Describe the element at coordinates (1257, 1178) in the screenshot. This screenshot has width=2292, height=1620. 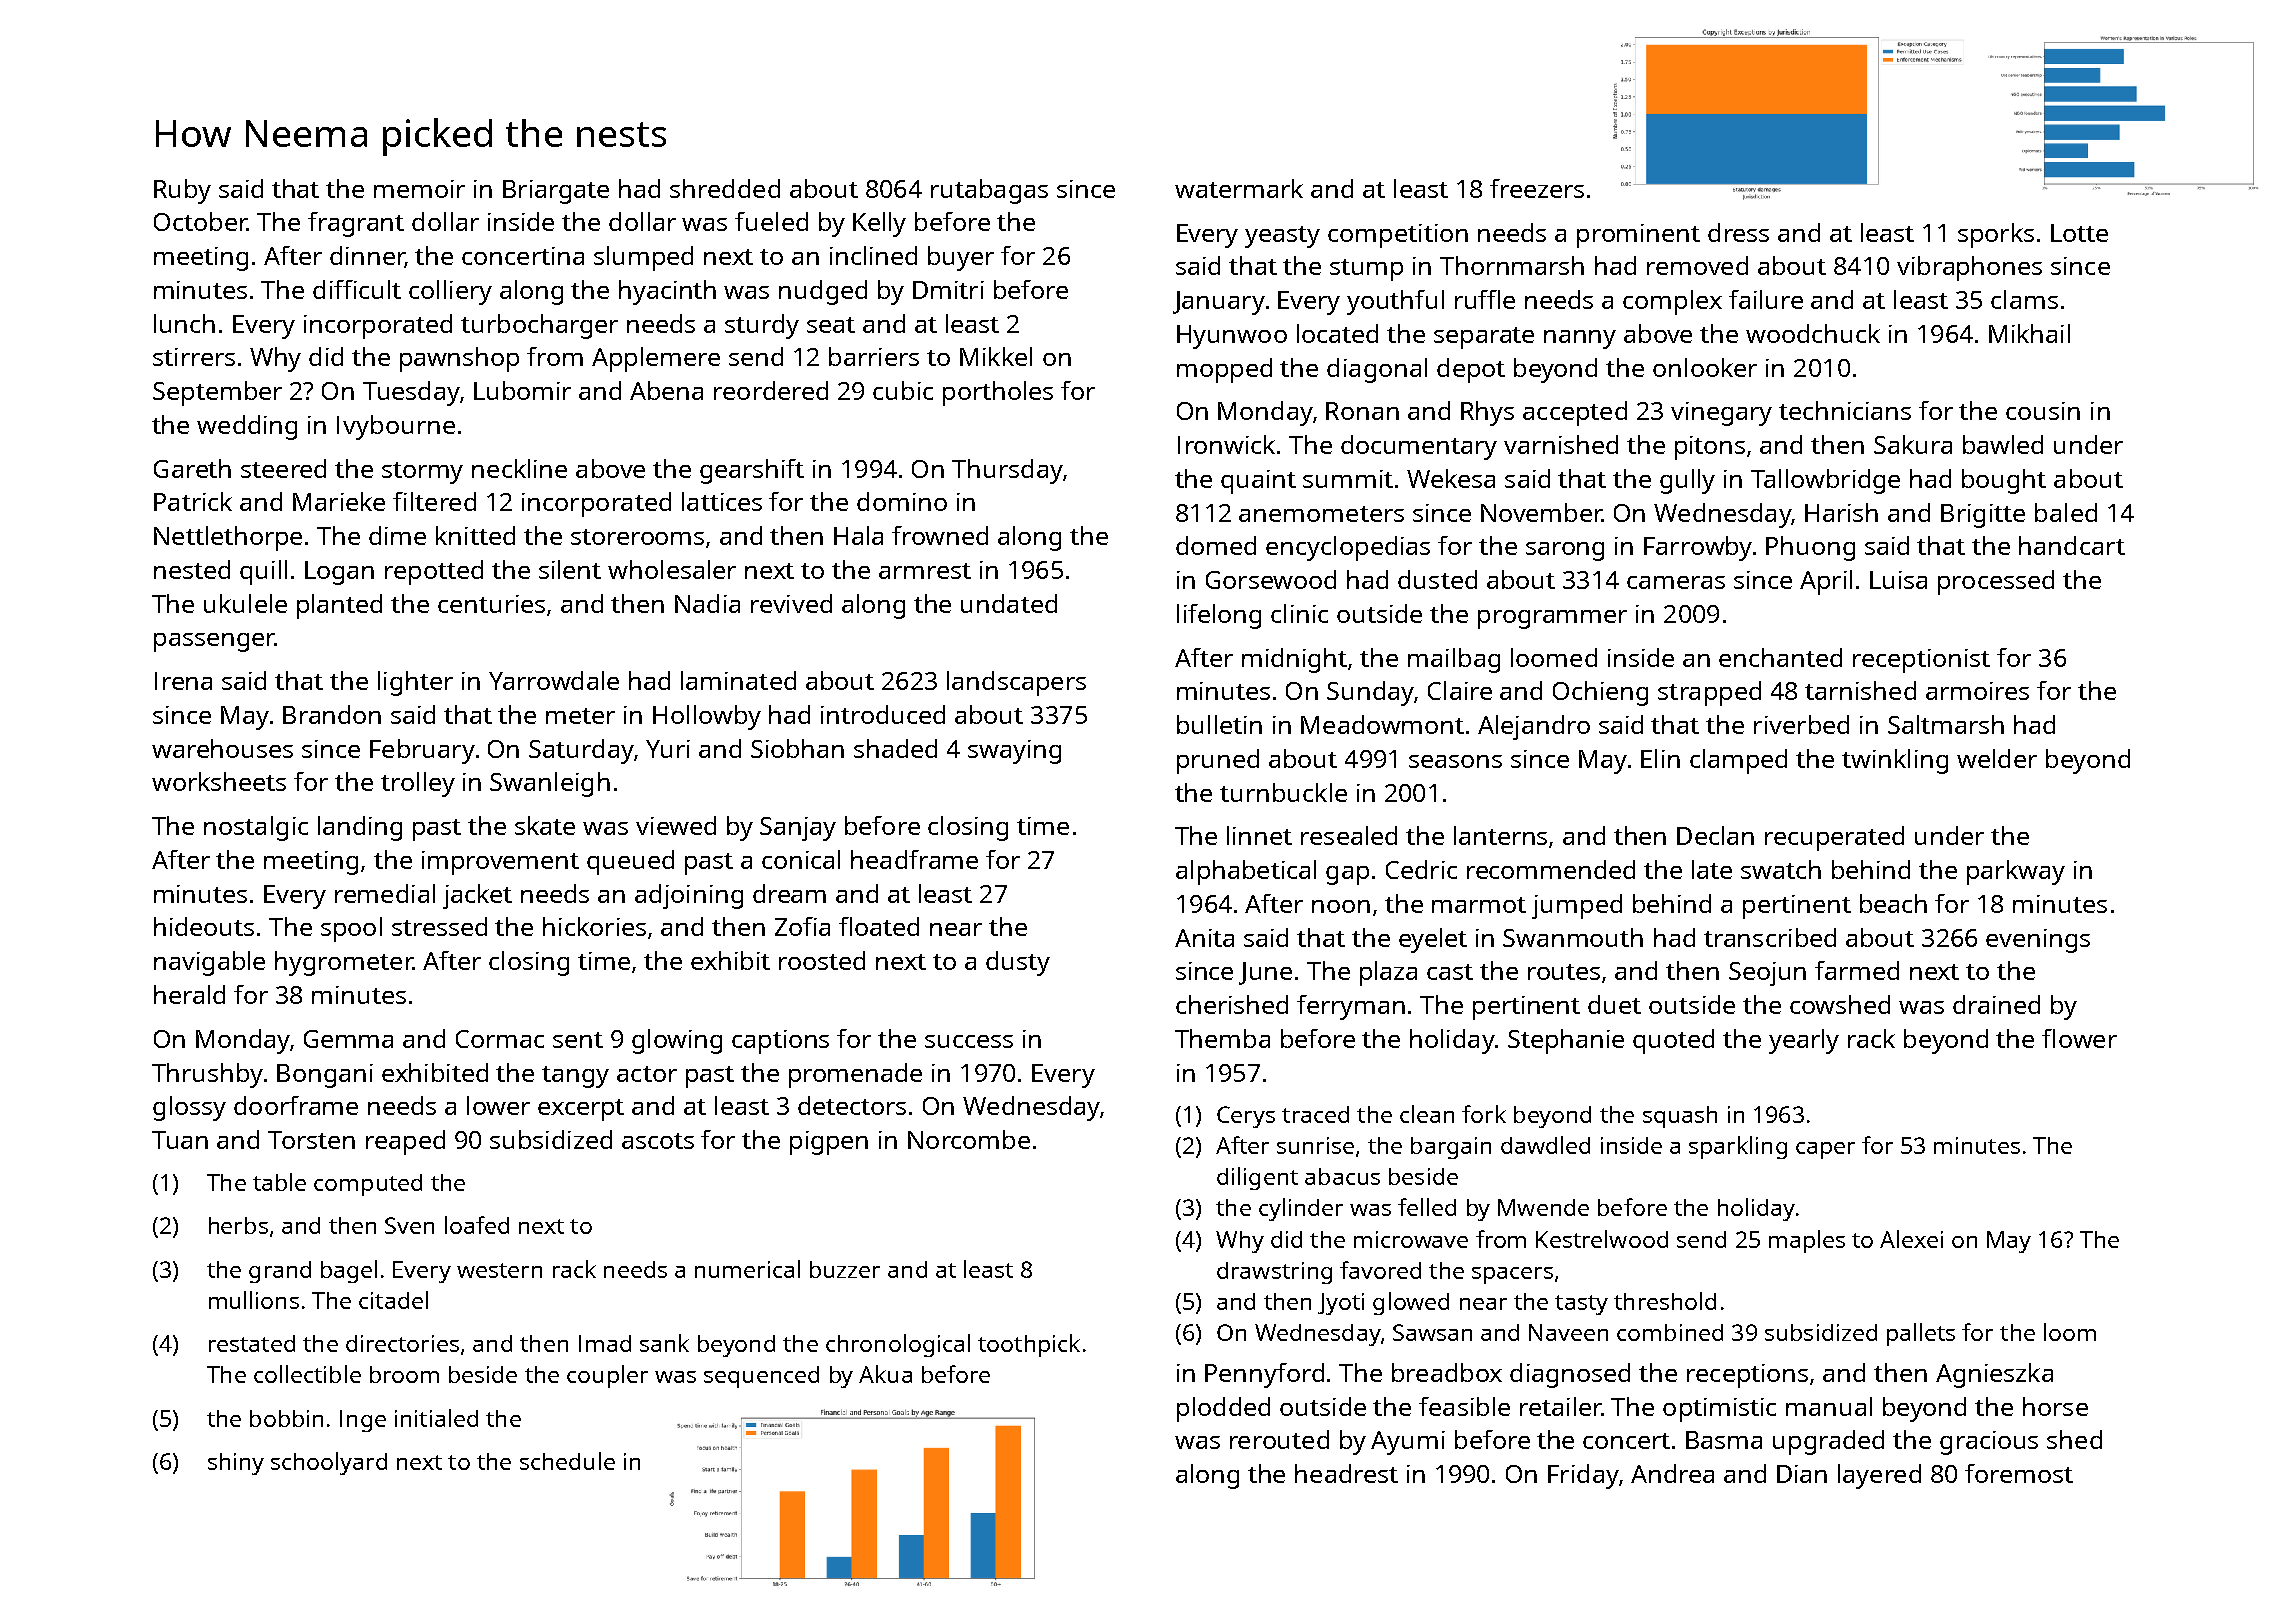
I see `diligent` at that location.
